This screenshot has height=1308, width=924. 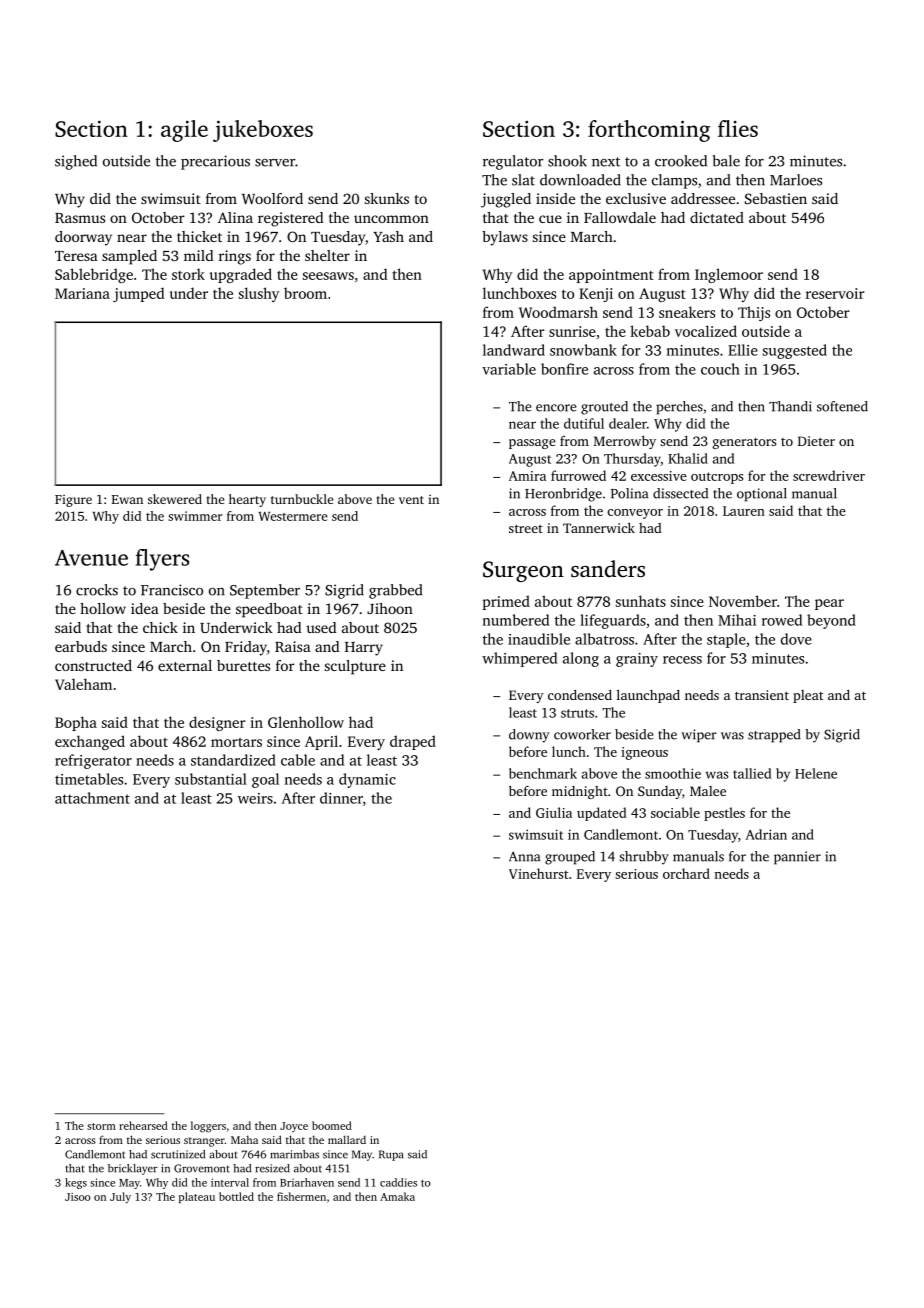 What do you see at coordinates (514, 350) in the screenshot?
I see `landward` at bounding box center [514, 350].
